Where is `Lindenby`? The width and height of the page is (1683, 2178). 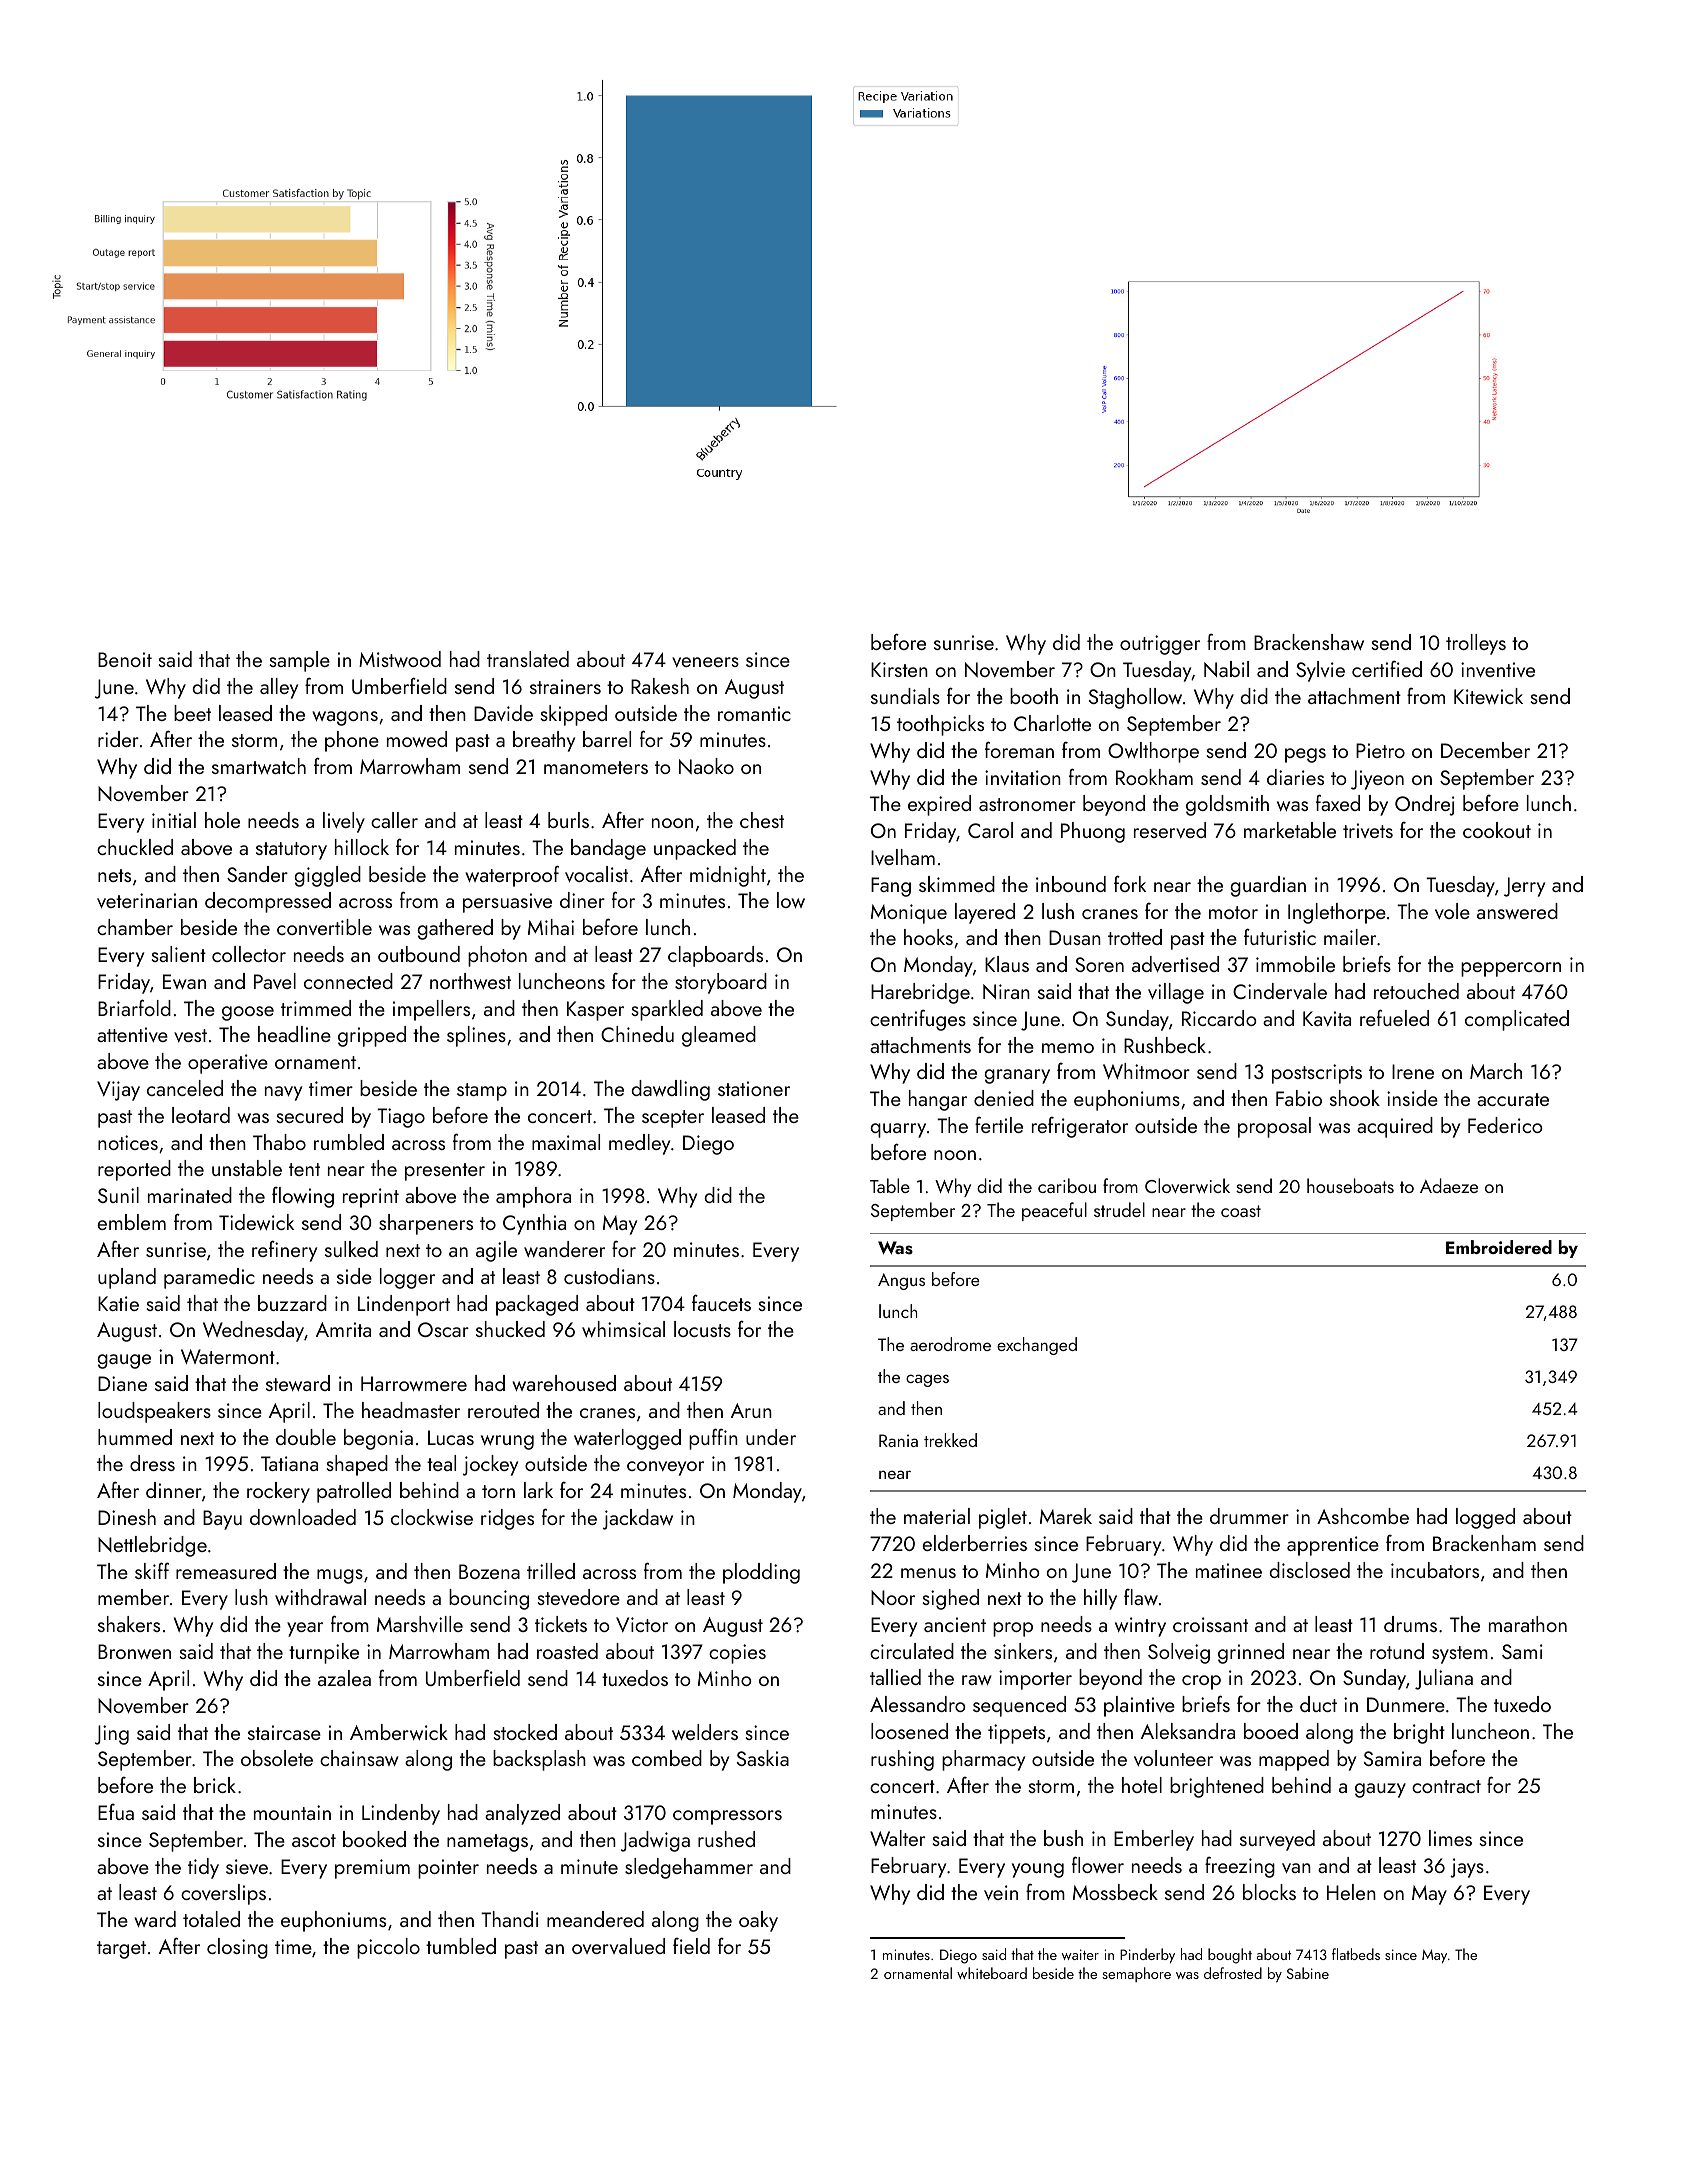 Lindenby is located at coordinates (401, 1814).
